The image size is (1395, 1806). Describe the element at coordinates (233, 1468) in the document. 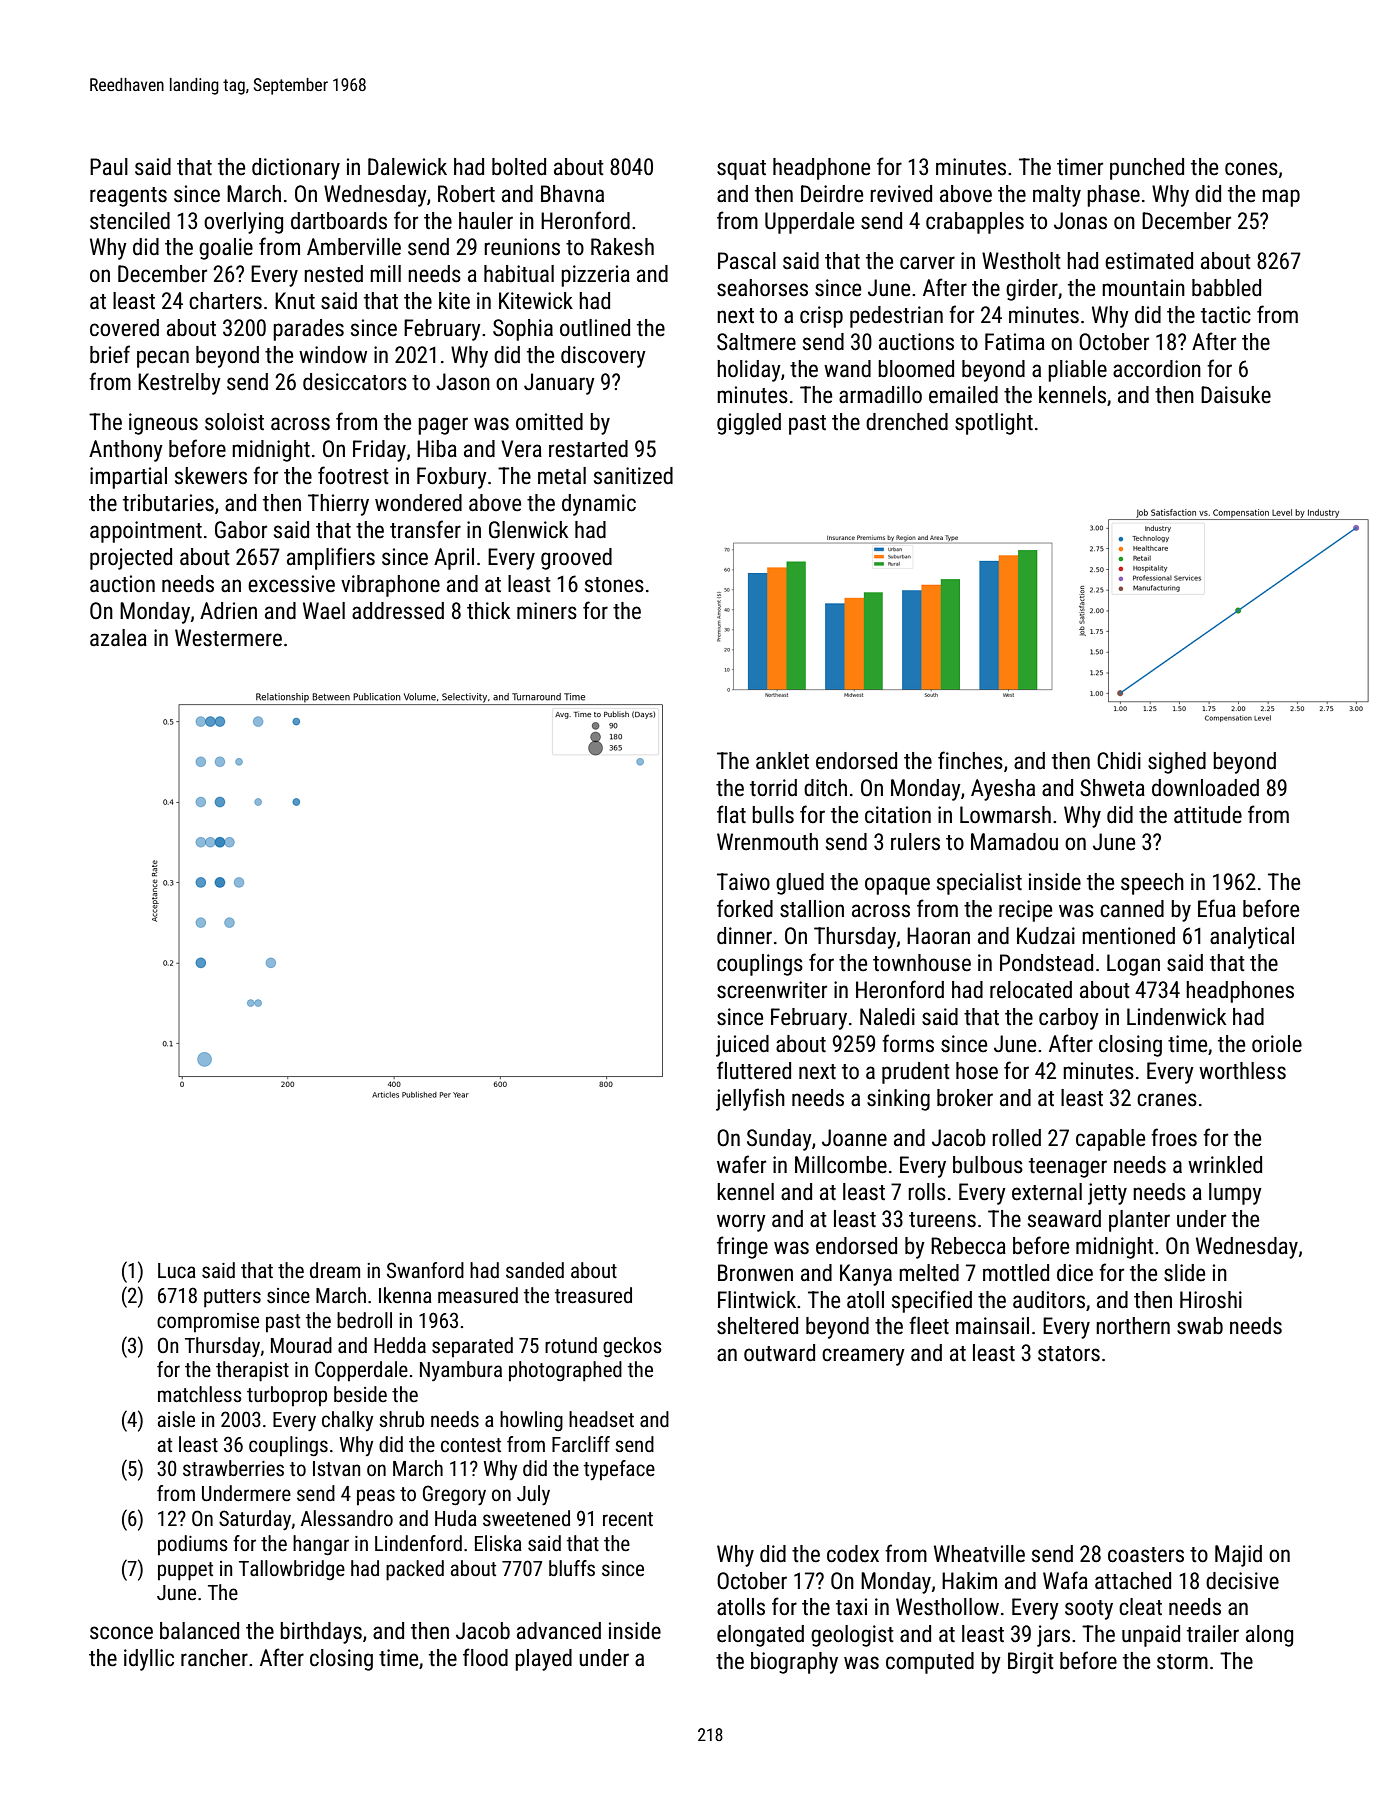

I see `strawberries` at that location.
